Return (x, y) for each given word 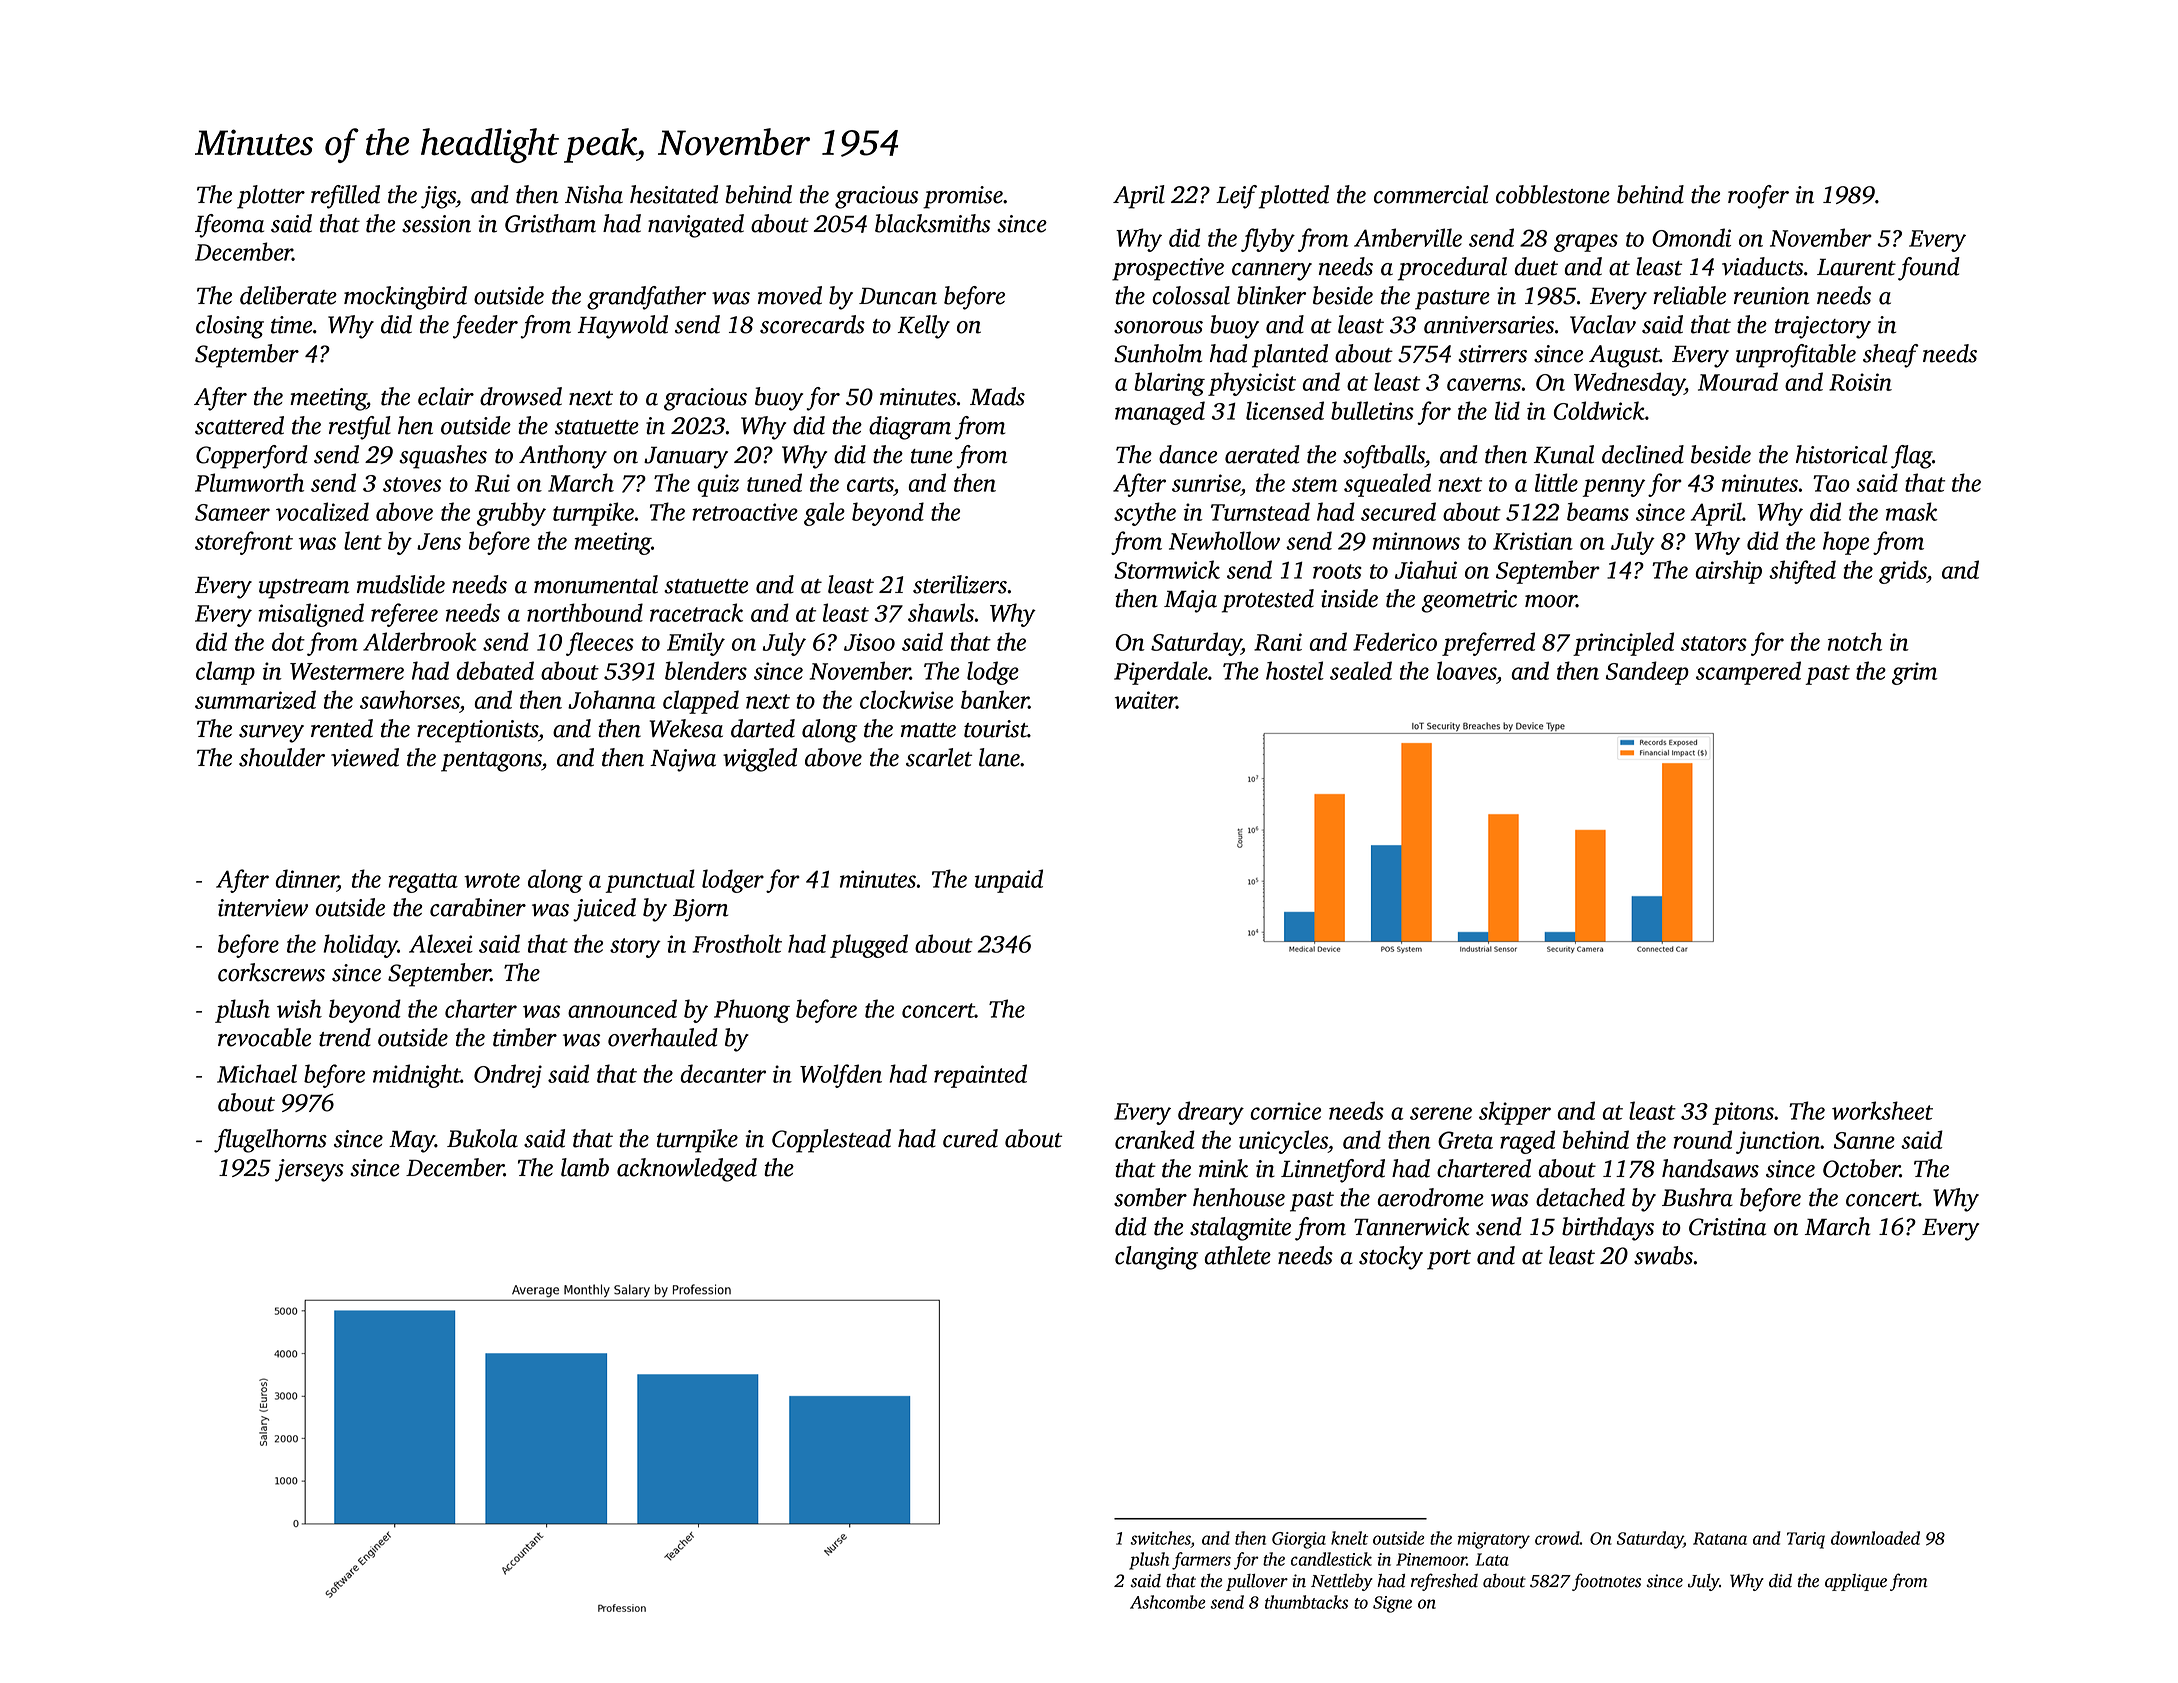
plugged (869, 946)
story (635, 948)
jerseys (309, 1170)
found (1929, 269)
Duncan (898, 296)
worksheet (1882, 1110)
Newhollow (1224, 540)
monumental (596, 584)
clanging (1156, 1258)
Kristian (1533, 541)
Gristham (550, 223)
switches (1161, 1538)
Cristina (1727, 1227)
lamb (585, 1167)
